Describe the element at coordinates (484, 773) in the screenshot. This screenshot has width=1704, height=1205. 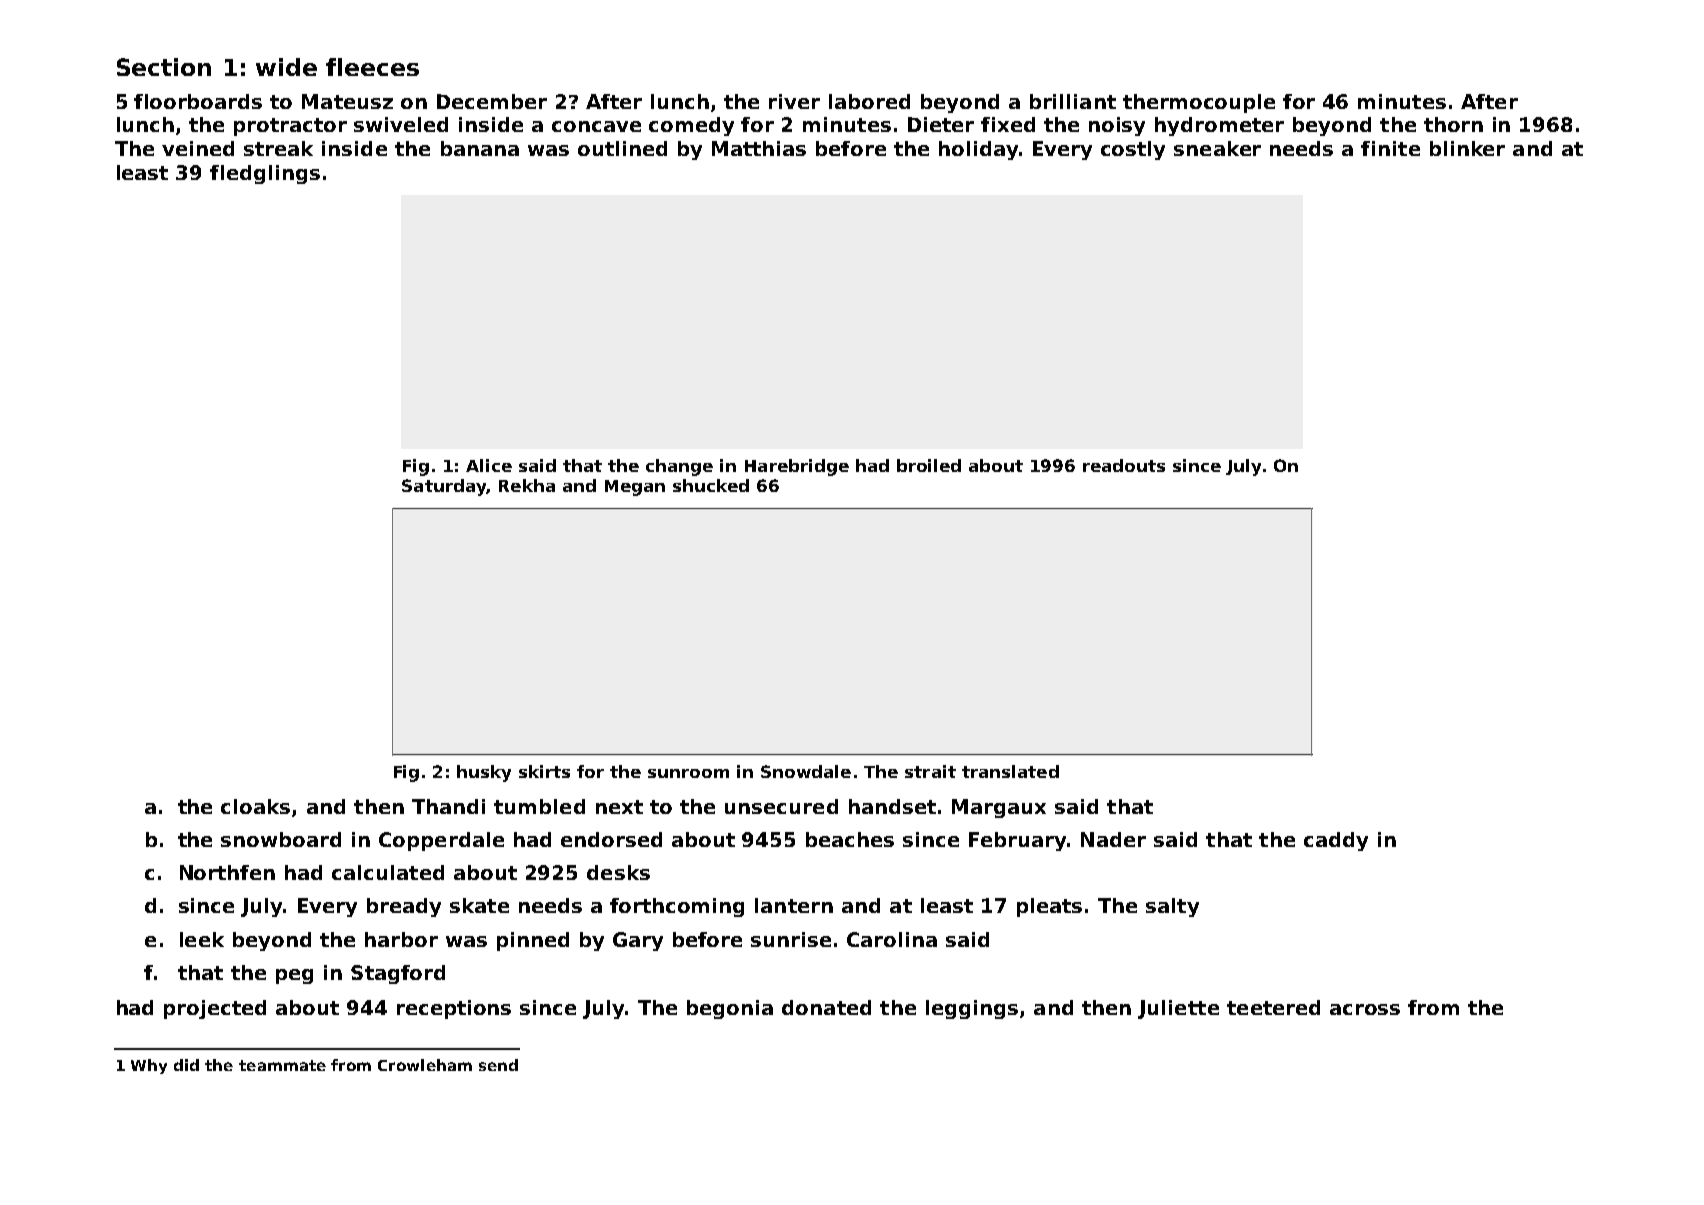
I see `husky` at that location.
